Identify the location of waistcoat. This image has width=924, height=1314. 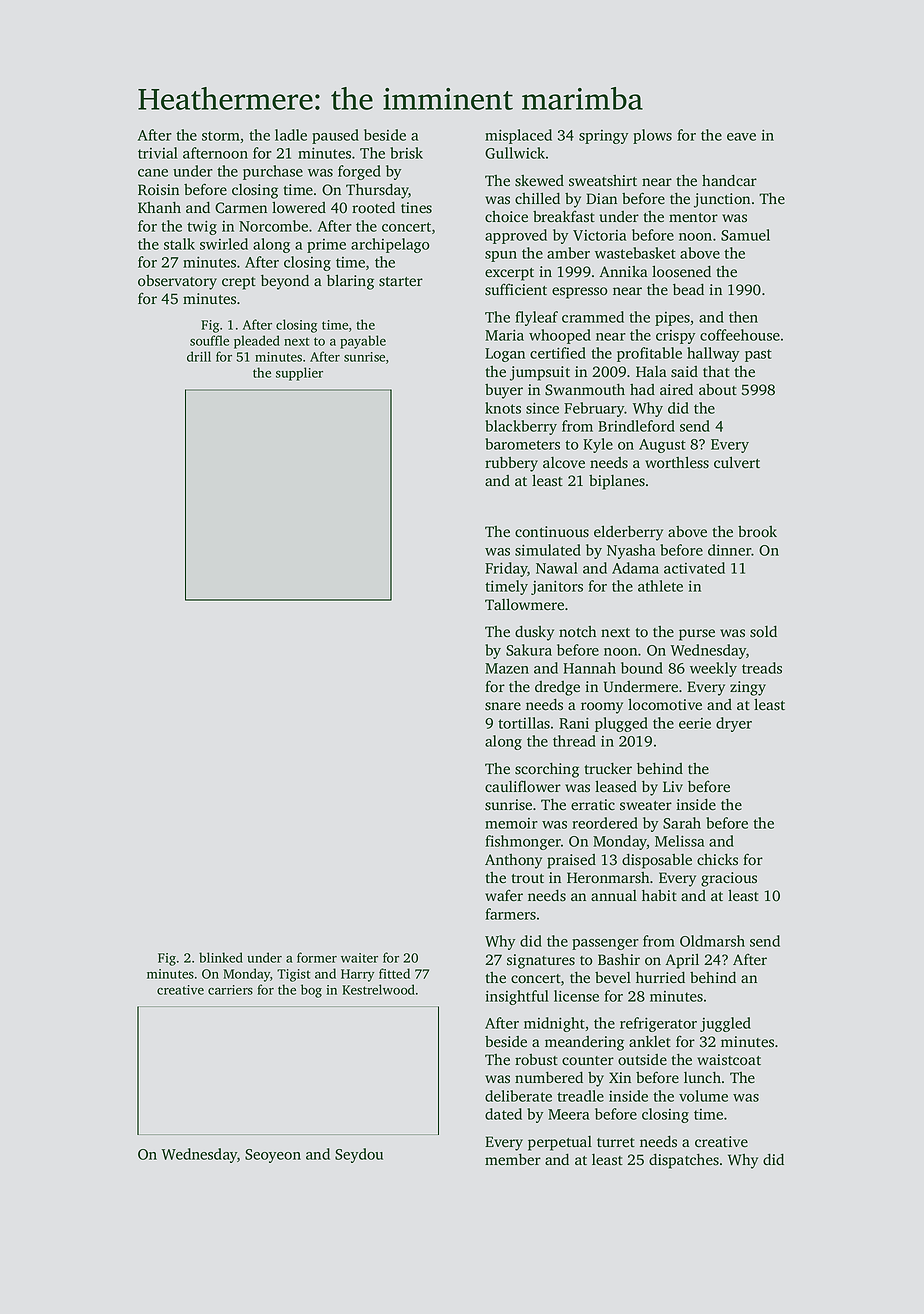
(729, 1060).
